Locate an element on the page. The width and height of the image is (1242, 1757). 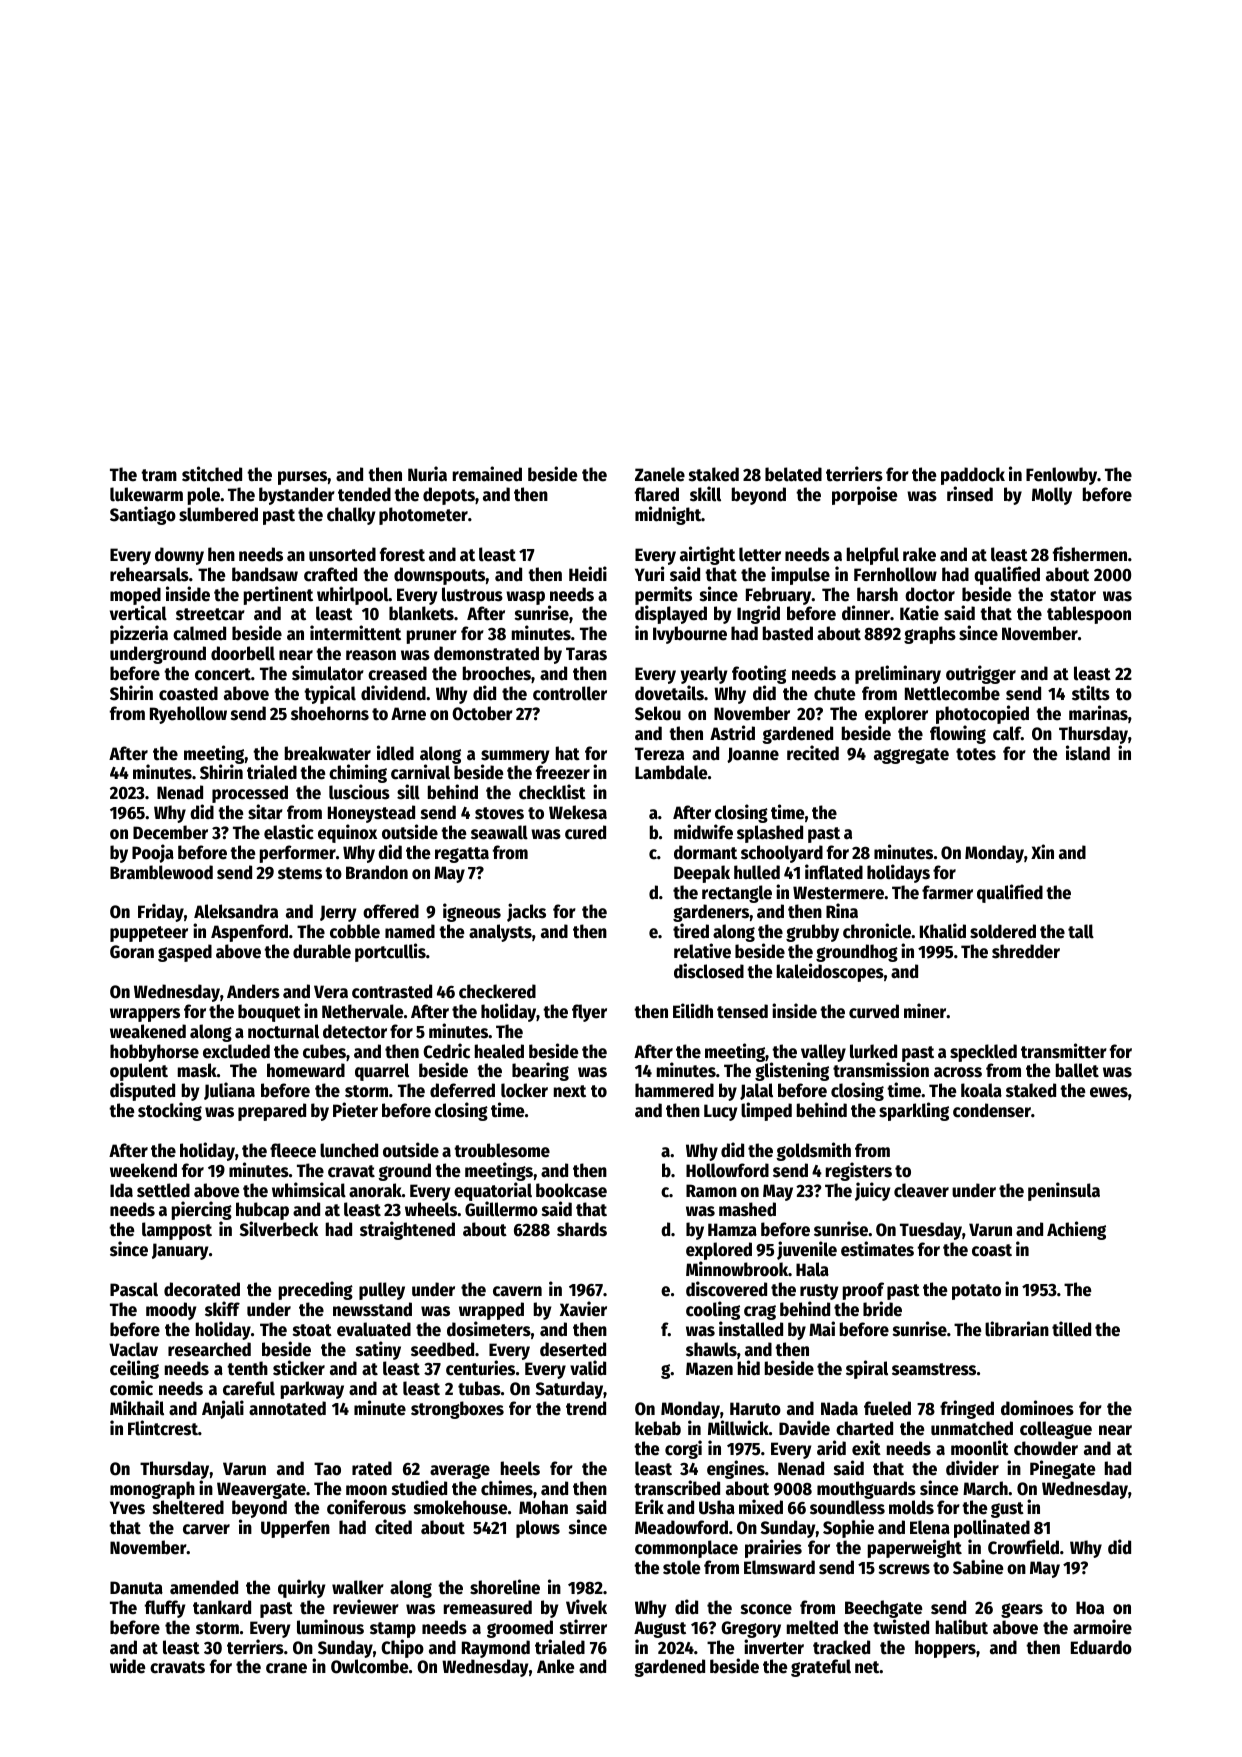
skill is located at coordinates (705, 494).
